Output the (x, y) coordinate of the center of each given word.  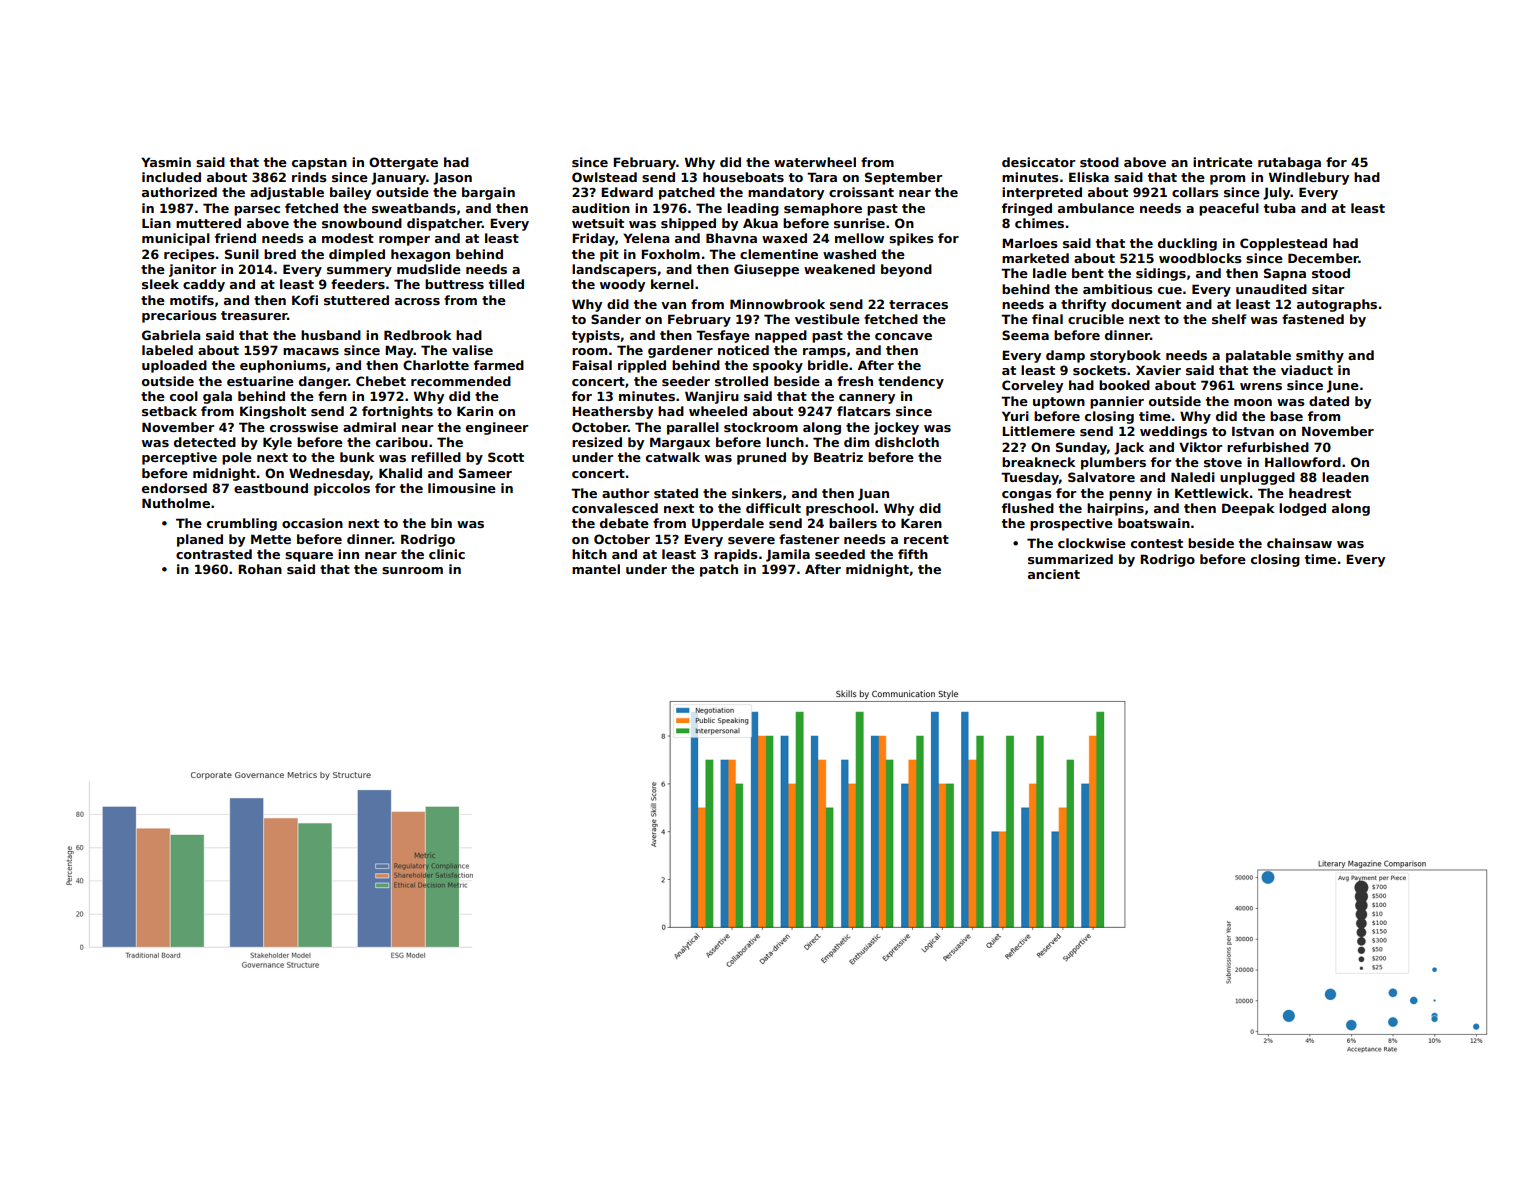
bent (1088, 273)
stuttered (356, 300)
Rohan (260, 569)
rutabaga (1289, 163)
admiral (369, 427)
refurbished (1268, 447)
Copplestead (1283, 244)
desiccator (1038, 162)
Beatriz (838, 457)
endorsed (174, 488)
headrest (1320, 493)
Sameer (485, 473)
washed (849, 254)
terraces (918, 304)
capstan (319, 164)
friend (235, 238)
